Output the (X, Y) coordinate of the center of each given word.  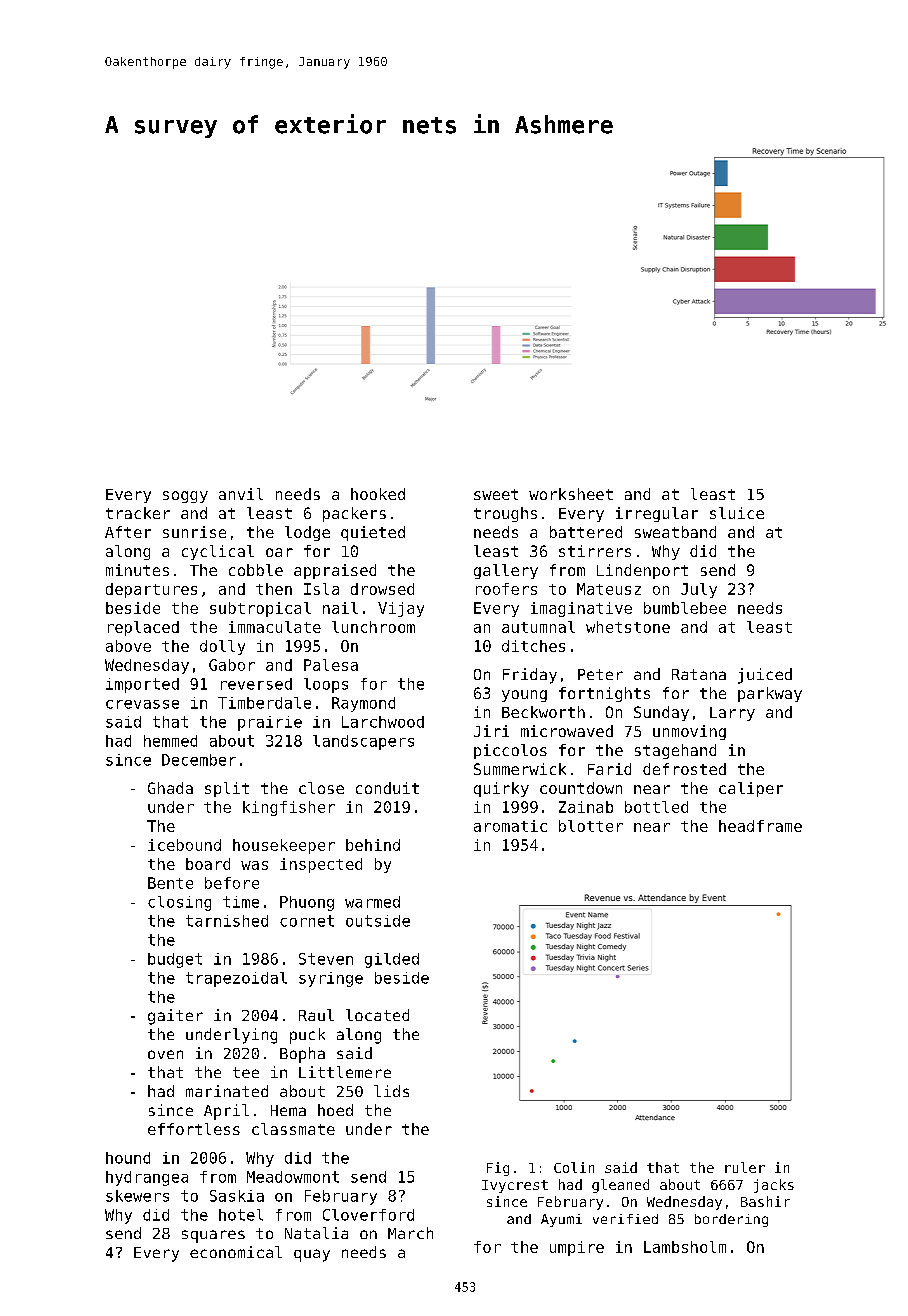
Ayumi (561, 1220)
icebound (184, 845)
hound (128, 1158)
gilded (392, 960)
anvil (241, 494)
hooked (378, 494)
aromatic (510, 826)
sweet (496, 494)
